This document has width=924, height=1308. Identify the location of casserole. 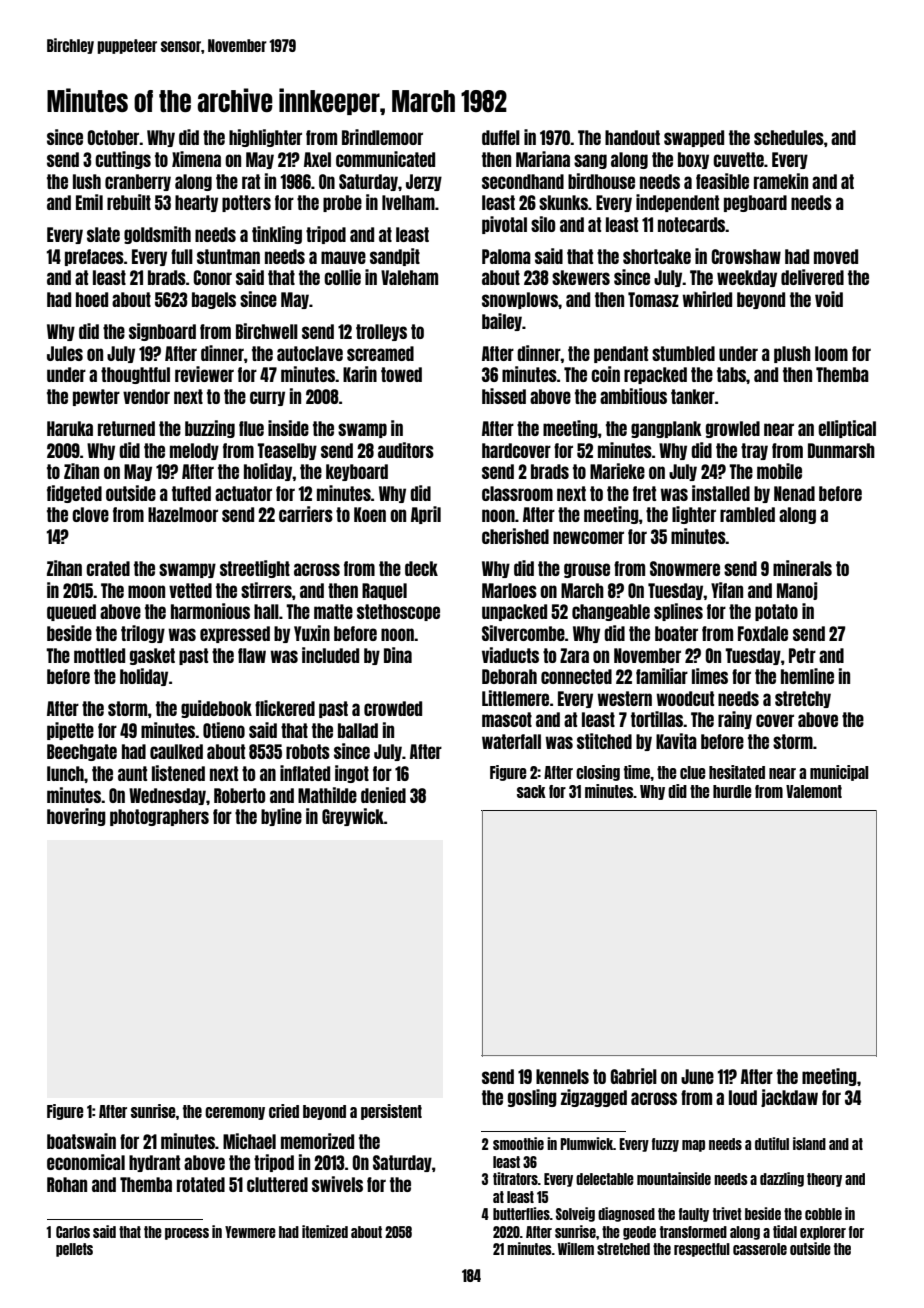
(760, 1249).
